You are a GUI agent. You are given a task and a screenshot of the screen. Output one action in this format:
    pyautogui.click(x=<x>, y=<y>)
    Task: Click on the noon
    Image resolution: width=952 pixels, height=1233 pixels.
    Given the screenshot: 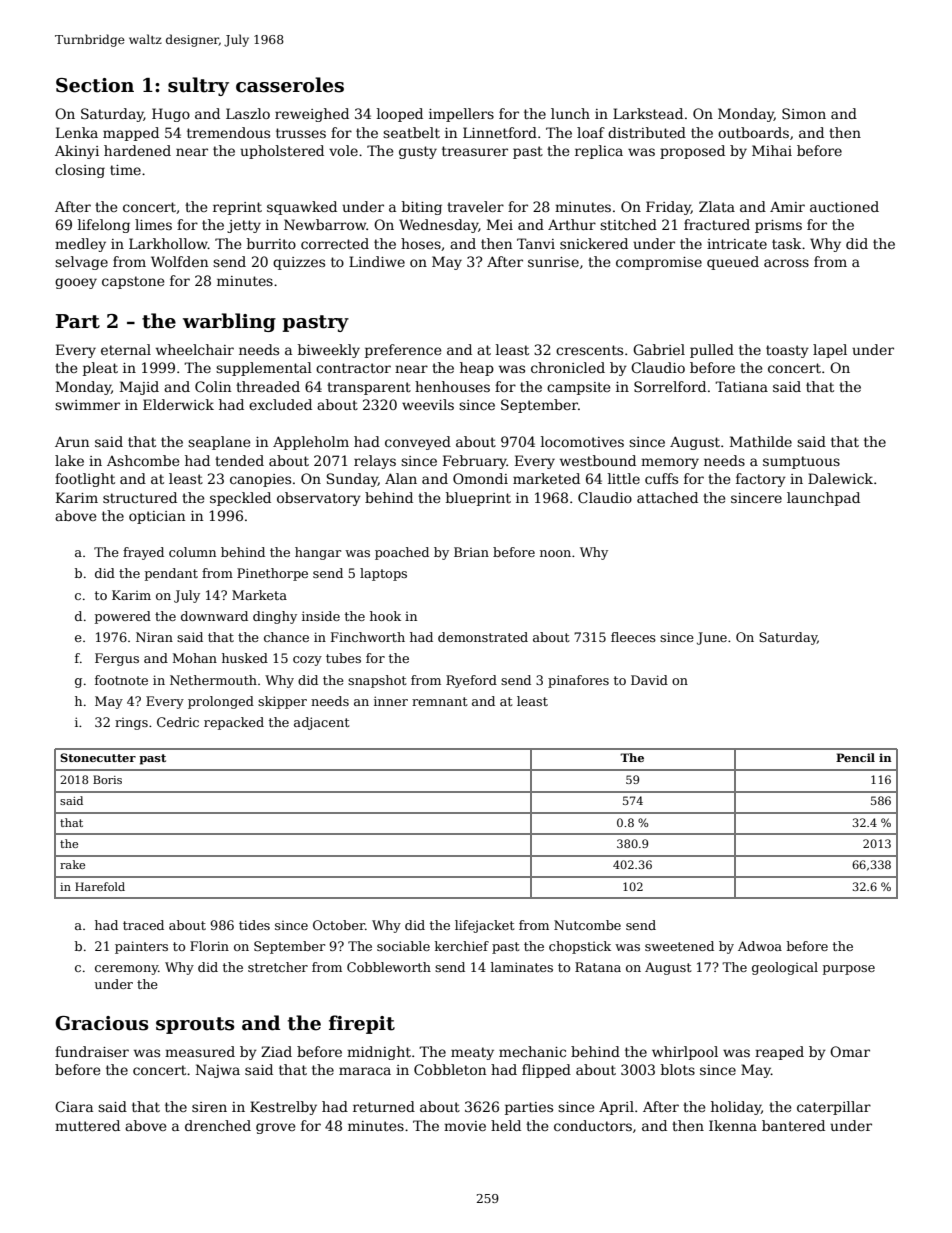 What is the action you would take?
    pyautogui.click(x=555, y=553)
